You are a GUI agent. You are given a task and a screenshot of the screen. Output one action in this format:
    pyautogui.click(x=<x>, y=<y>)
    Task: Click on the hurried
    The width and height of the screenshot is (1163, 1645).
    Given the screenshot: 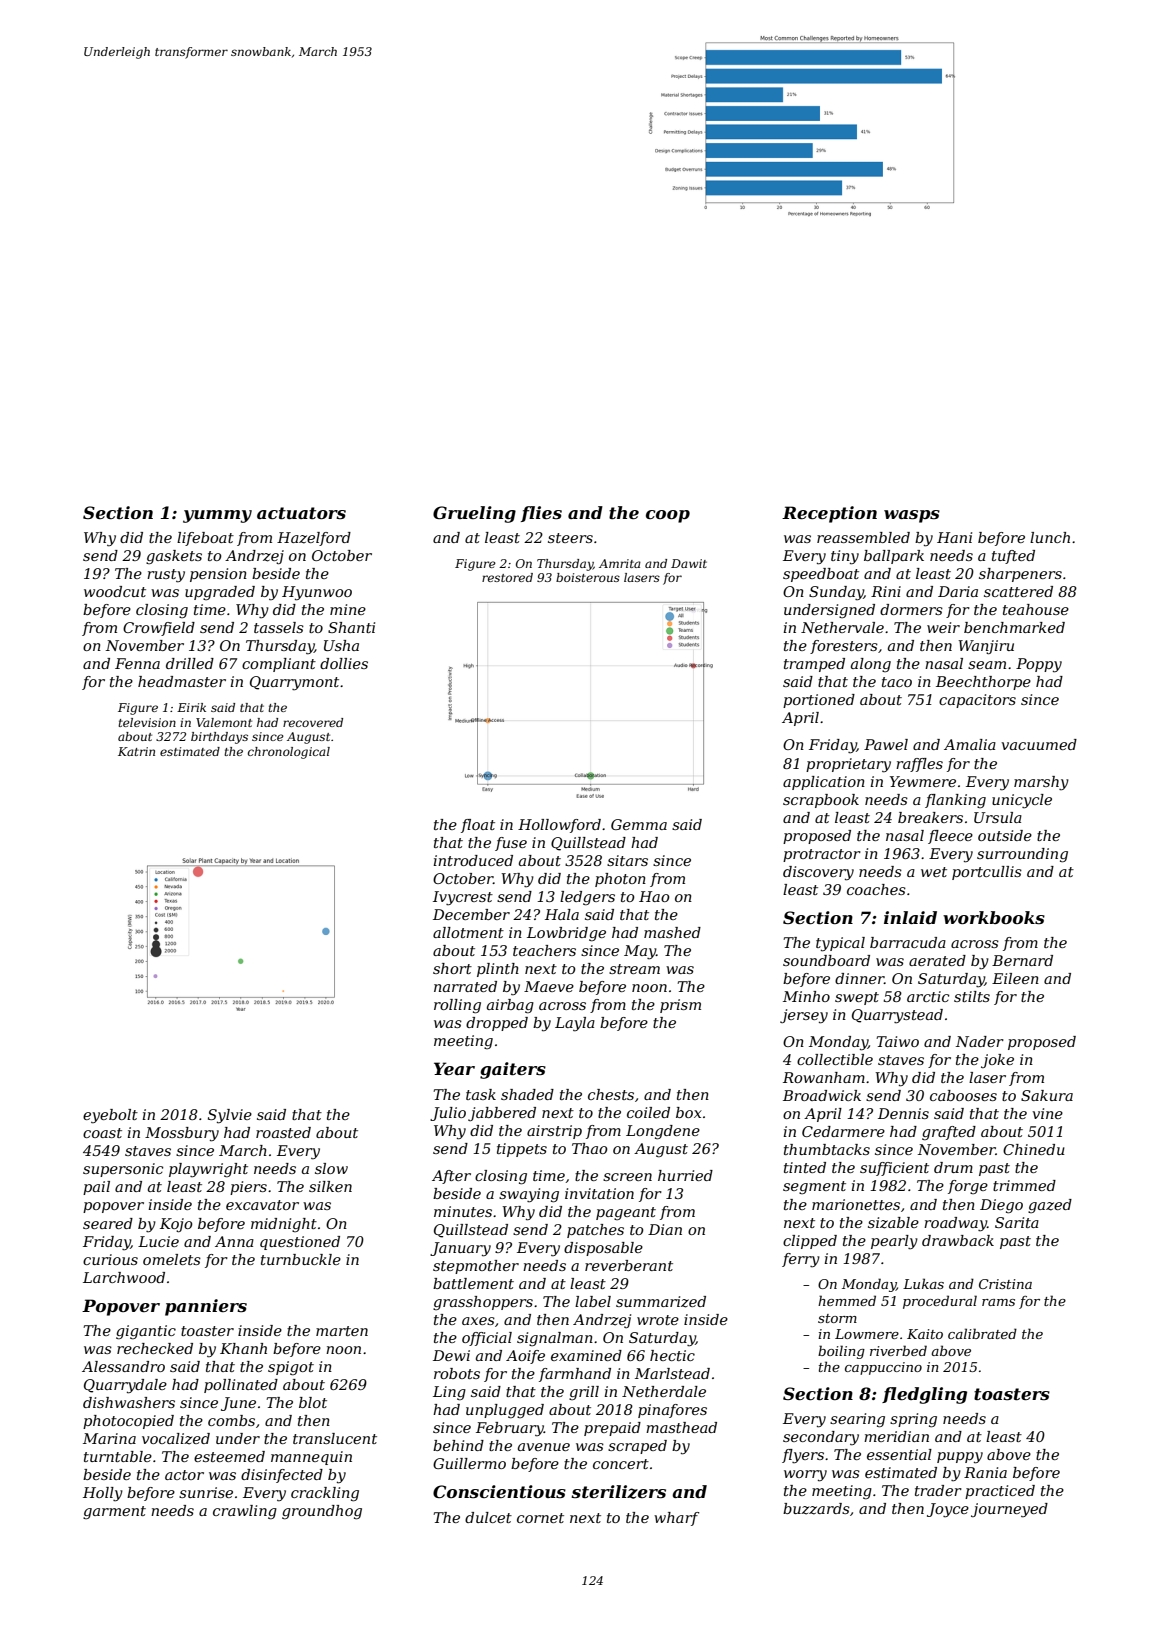 What is the action you would take?
    pyautogui.click(x=685, y=1175)
